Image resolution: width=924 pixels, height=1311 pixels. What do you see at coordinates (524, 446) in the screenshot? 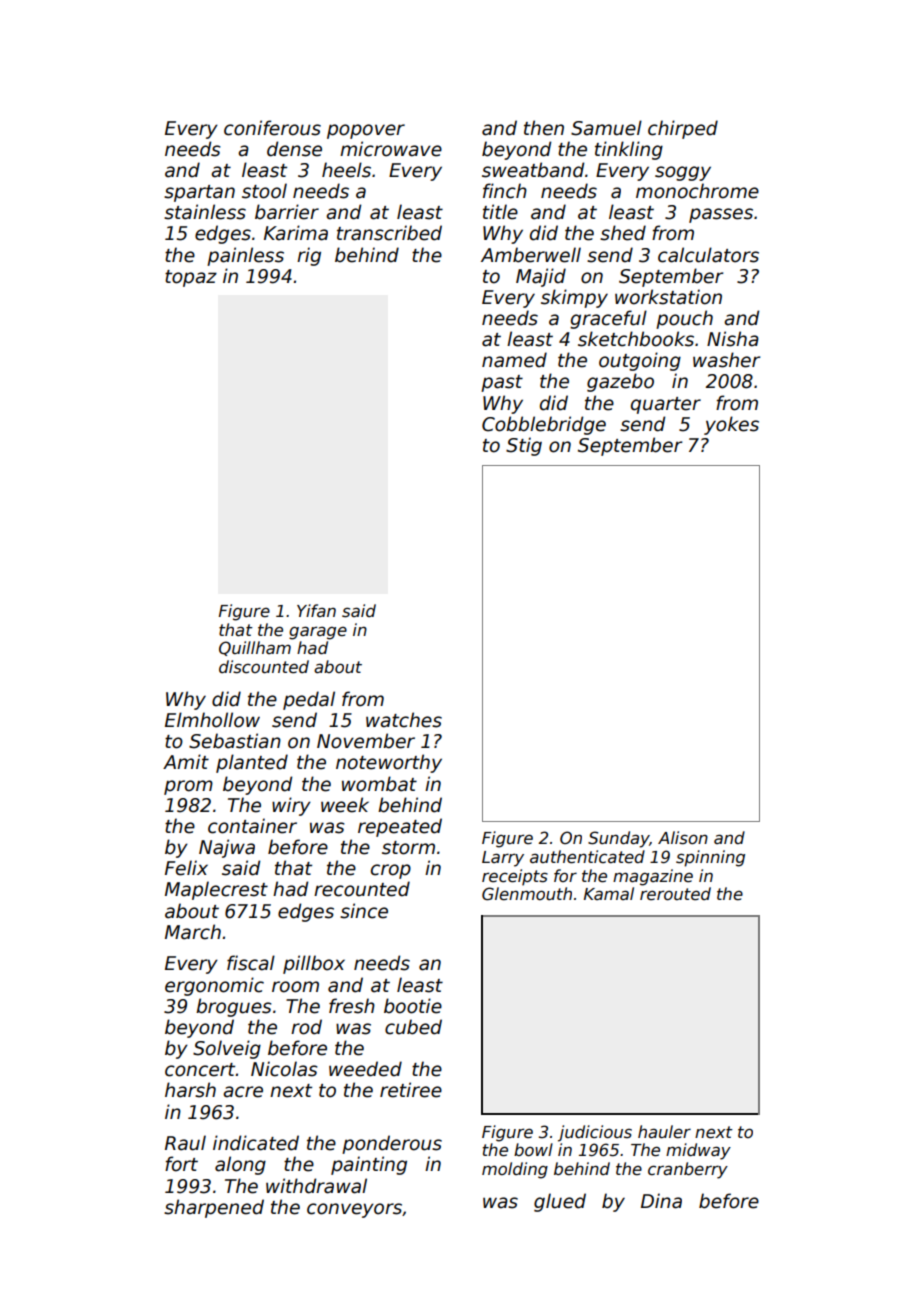
I see `Stig` at bounding box center [524, 446].
